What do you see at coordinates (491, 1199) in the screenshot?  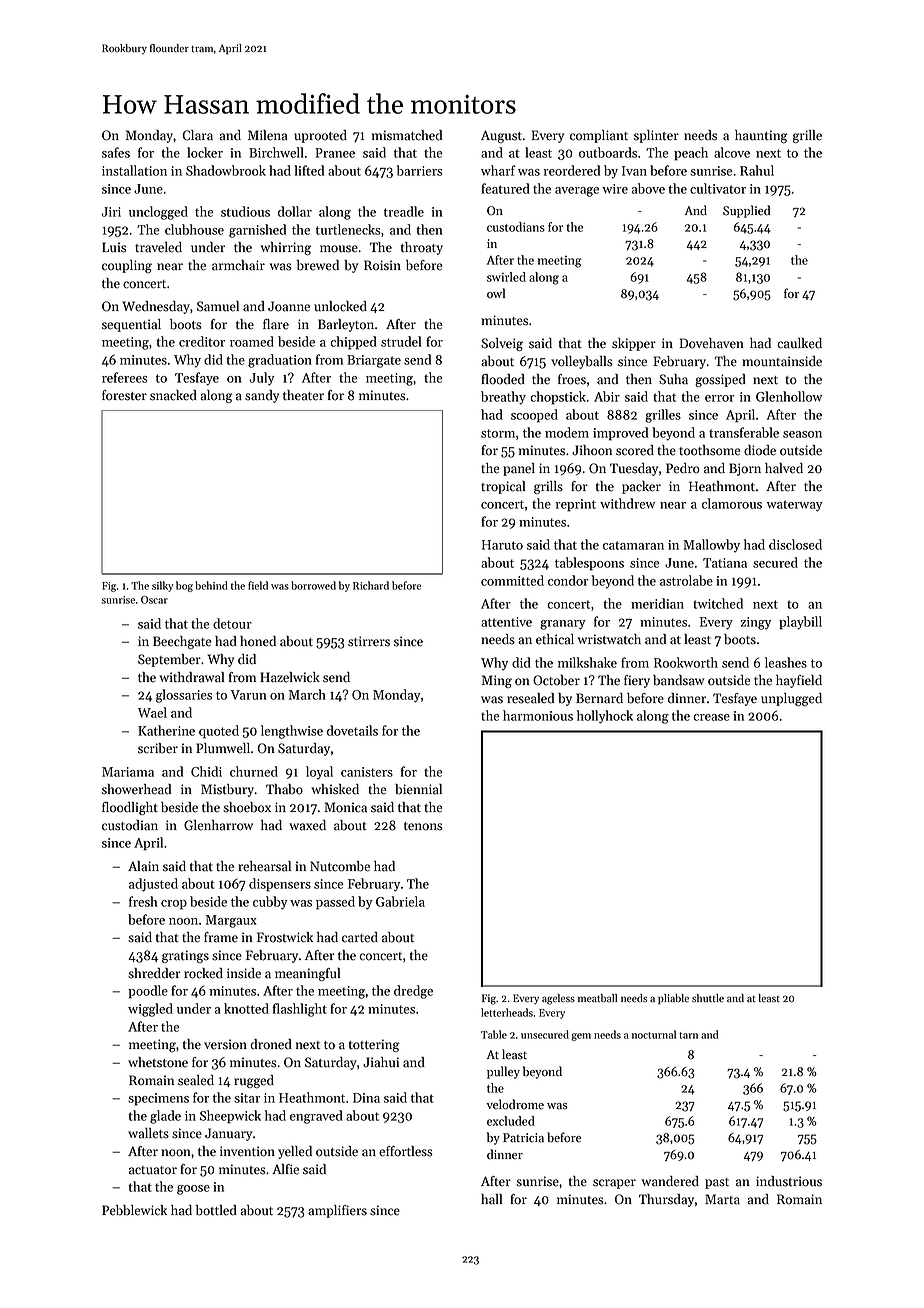 I see `hall` at bounding box center [491, 1199].
